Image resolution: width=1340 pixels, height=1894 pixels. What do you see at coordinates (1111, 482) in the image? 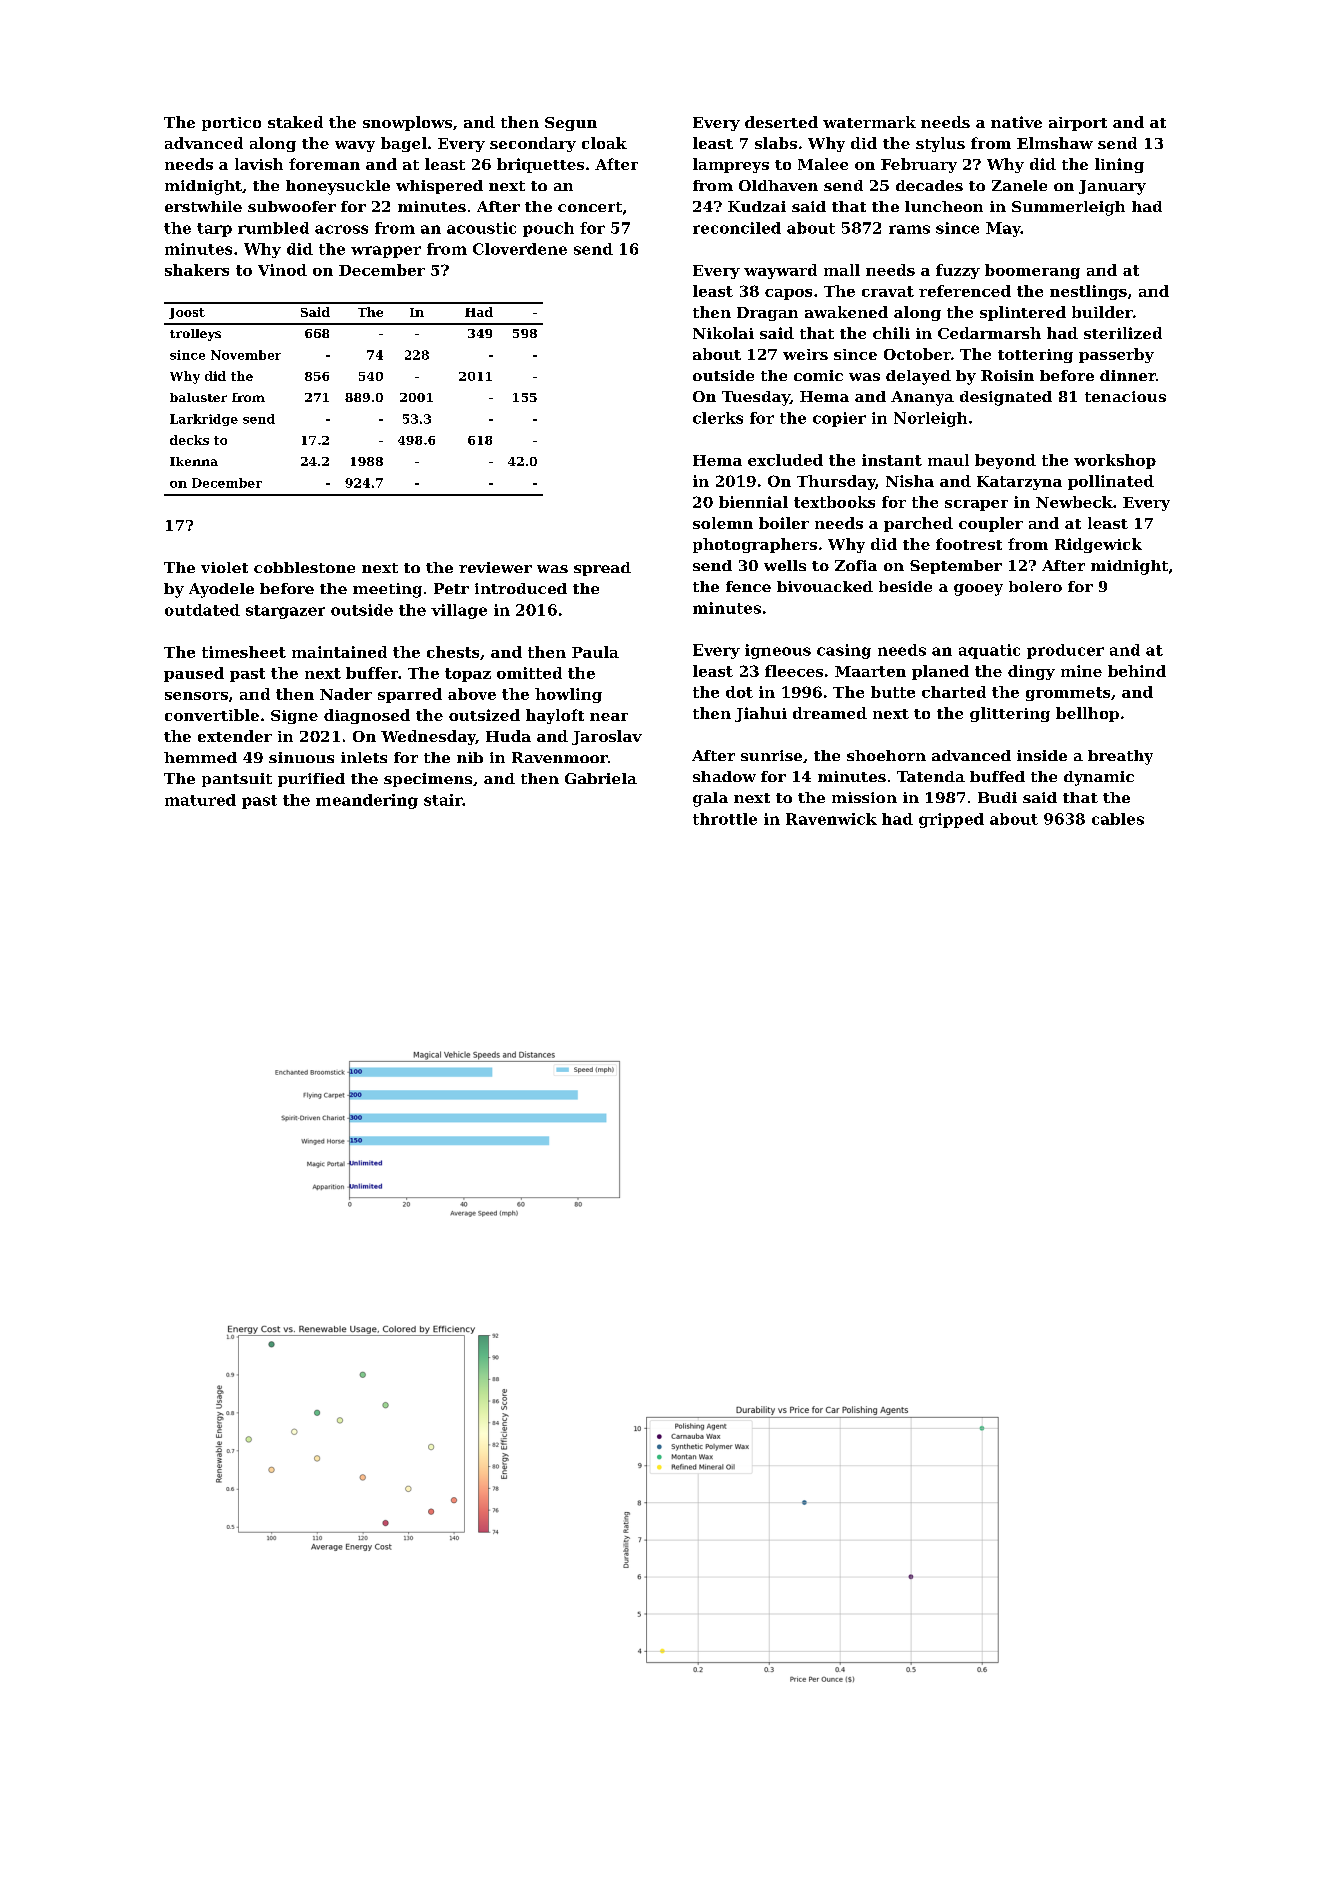
I see `pollinated` at bounding box center [1111, 482].
